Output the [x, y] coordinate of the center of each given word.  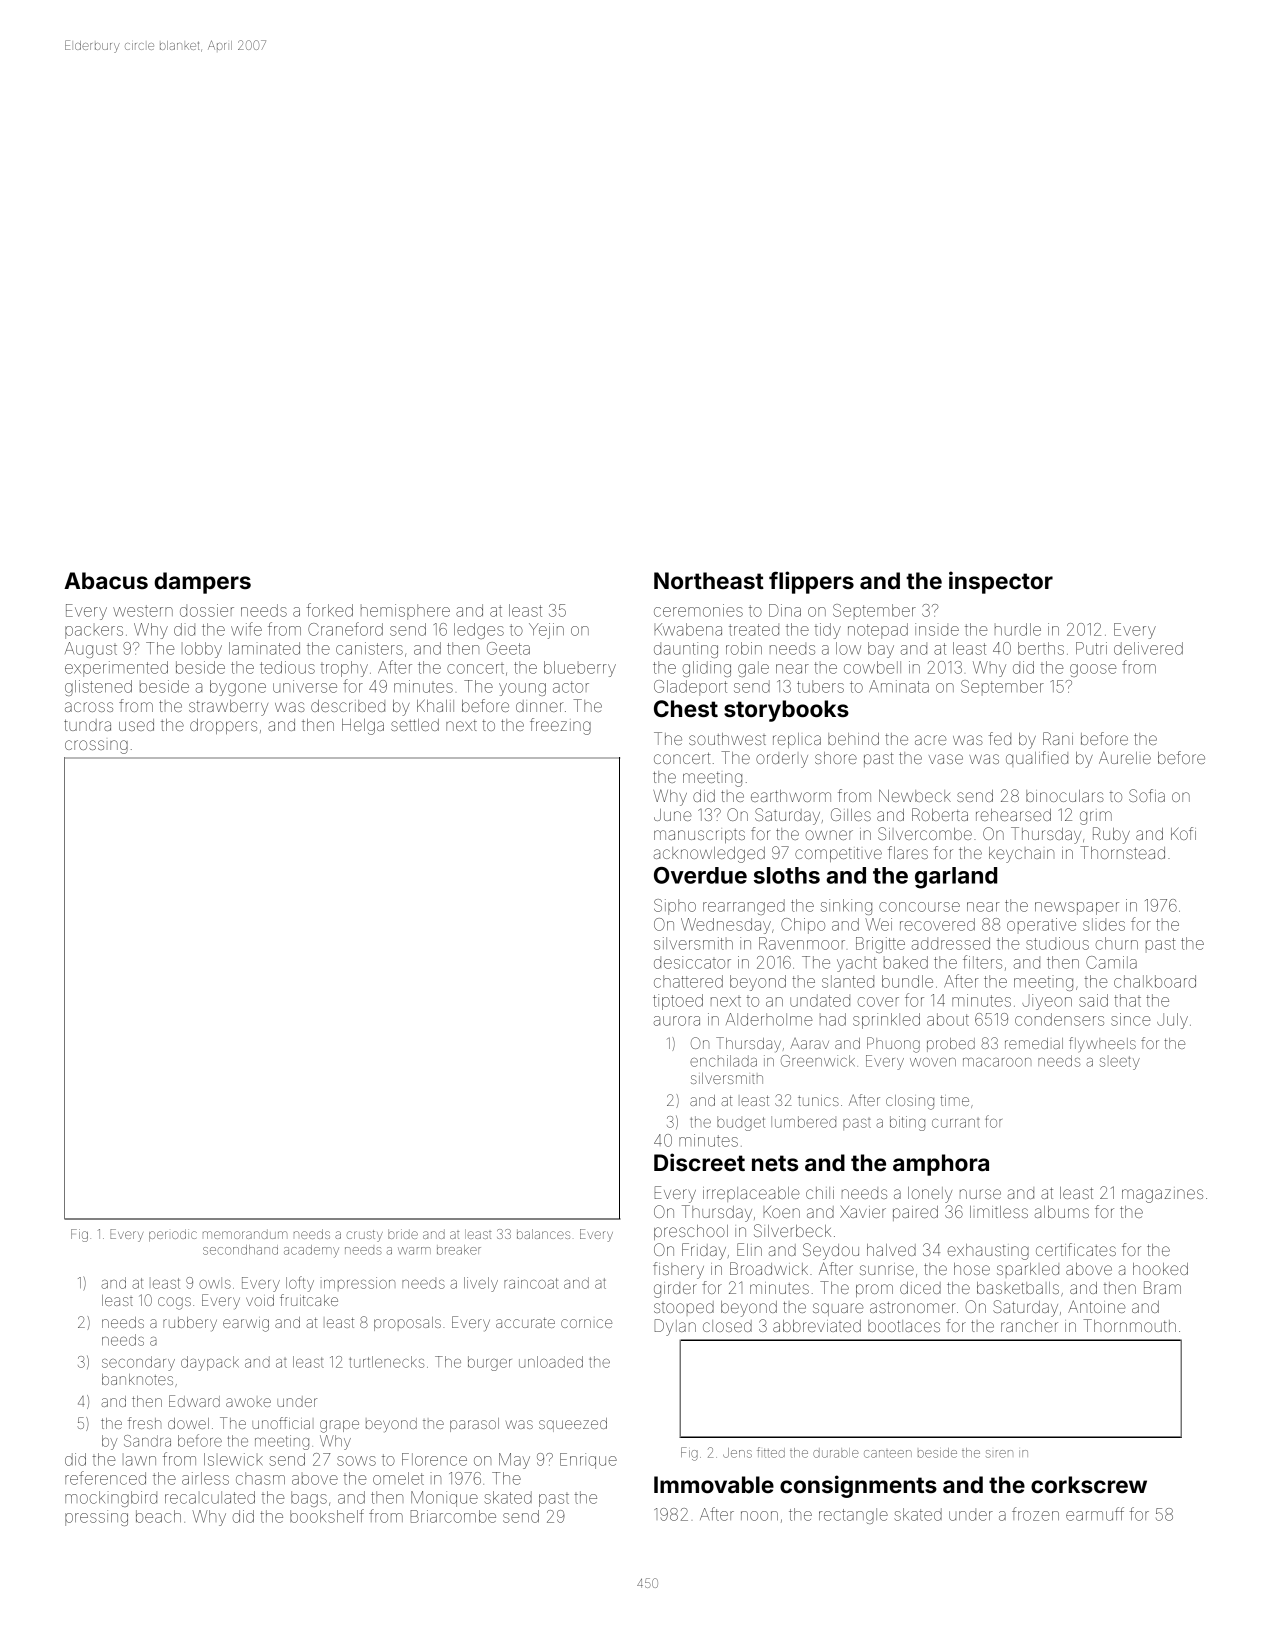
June [673, 815]
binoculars [1065, 796]
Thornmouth [1130, 1325]
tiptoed [678, 1002]
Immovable [714, 1484]
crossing [96, 747]
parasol [474, 1425]
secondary [138, 1363]
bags [309, 1499]
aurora [677, 1021]
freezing [560, 726]
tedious [287, 667]
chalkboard [1155, 981]
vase [946, 759]
